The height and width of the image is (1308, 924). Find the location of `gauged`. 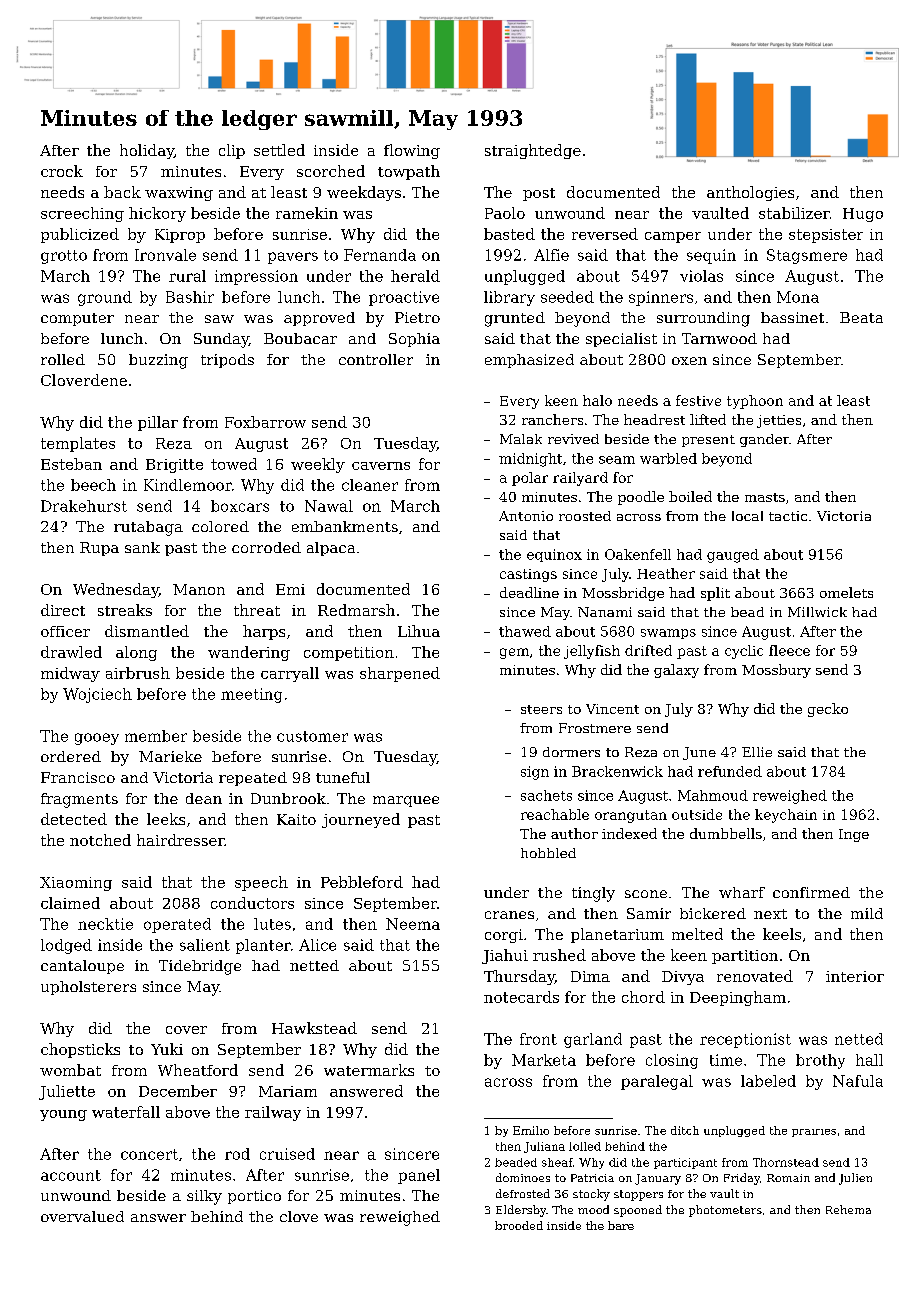

gauged is located at coordinates (733, 556).
